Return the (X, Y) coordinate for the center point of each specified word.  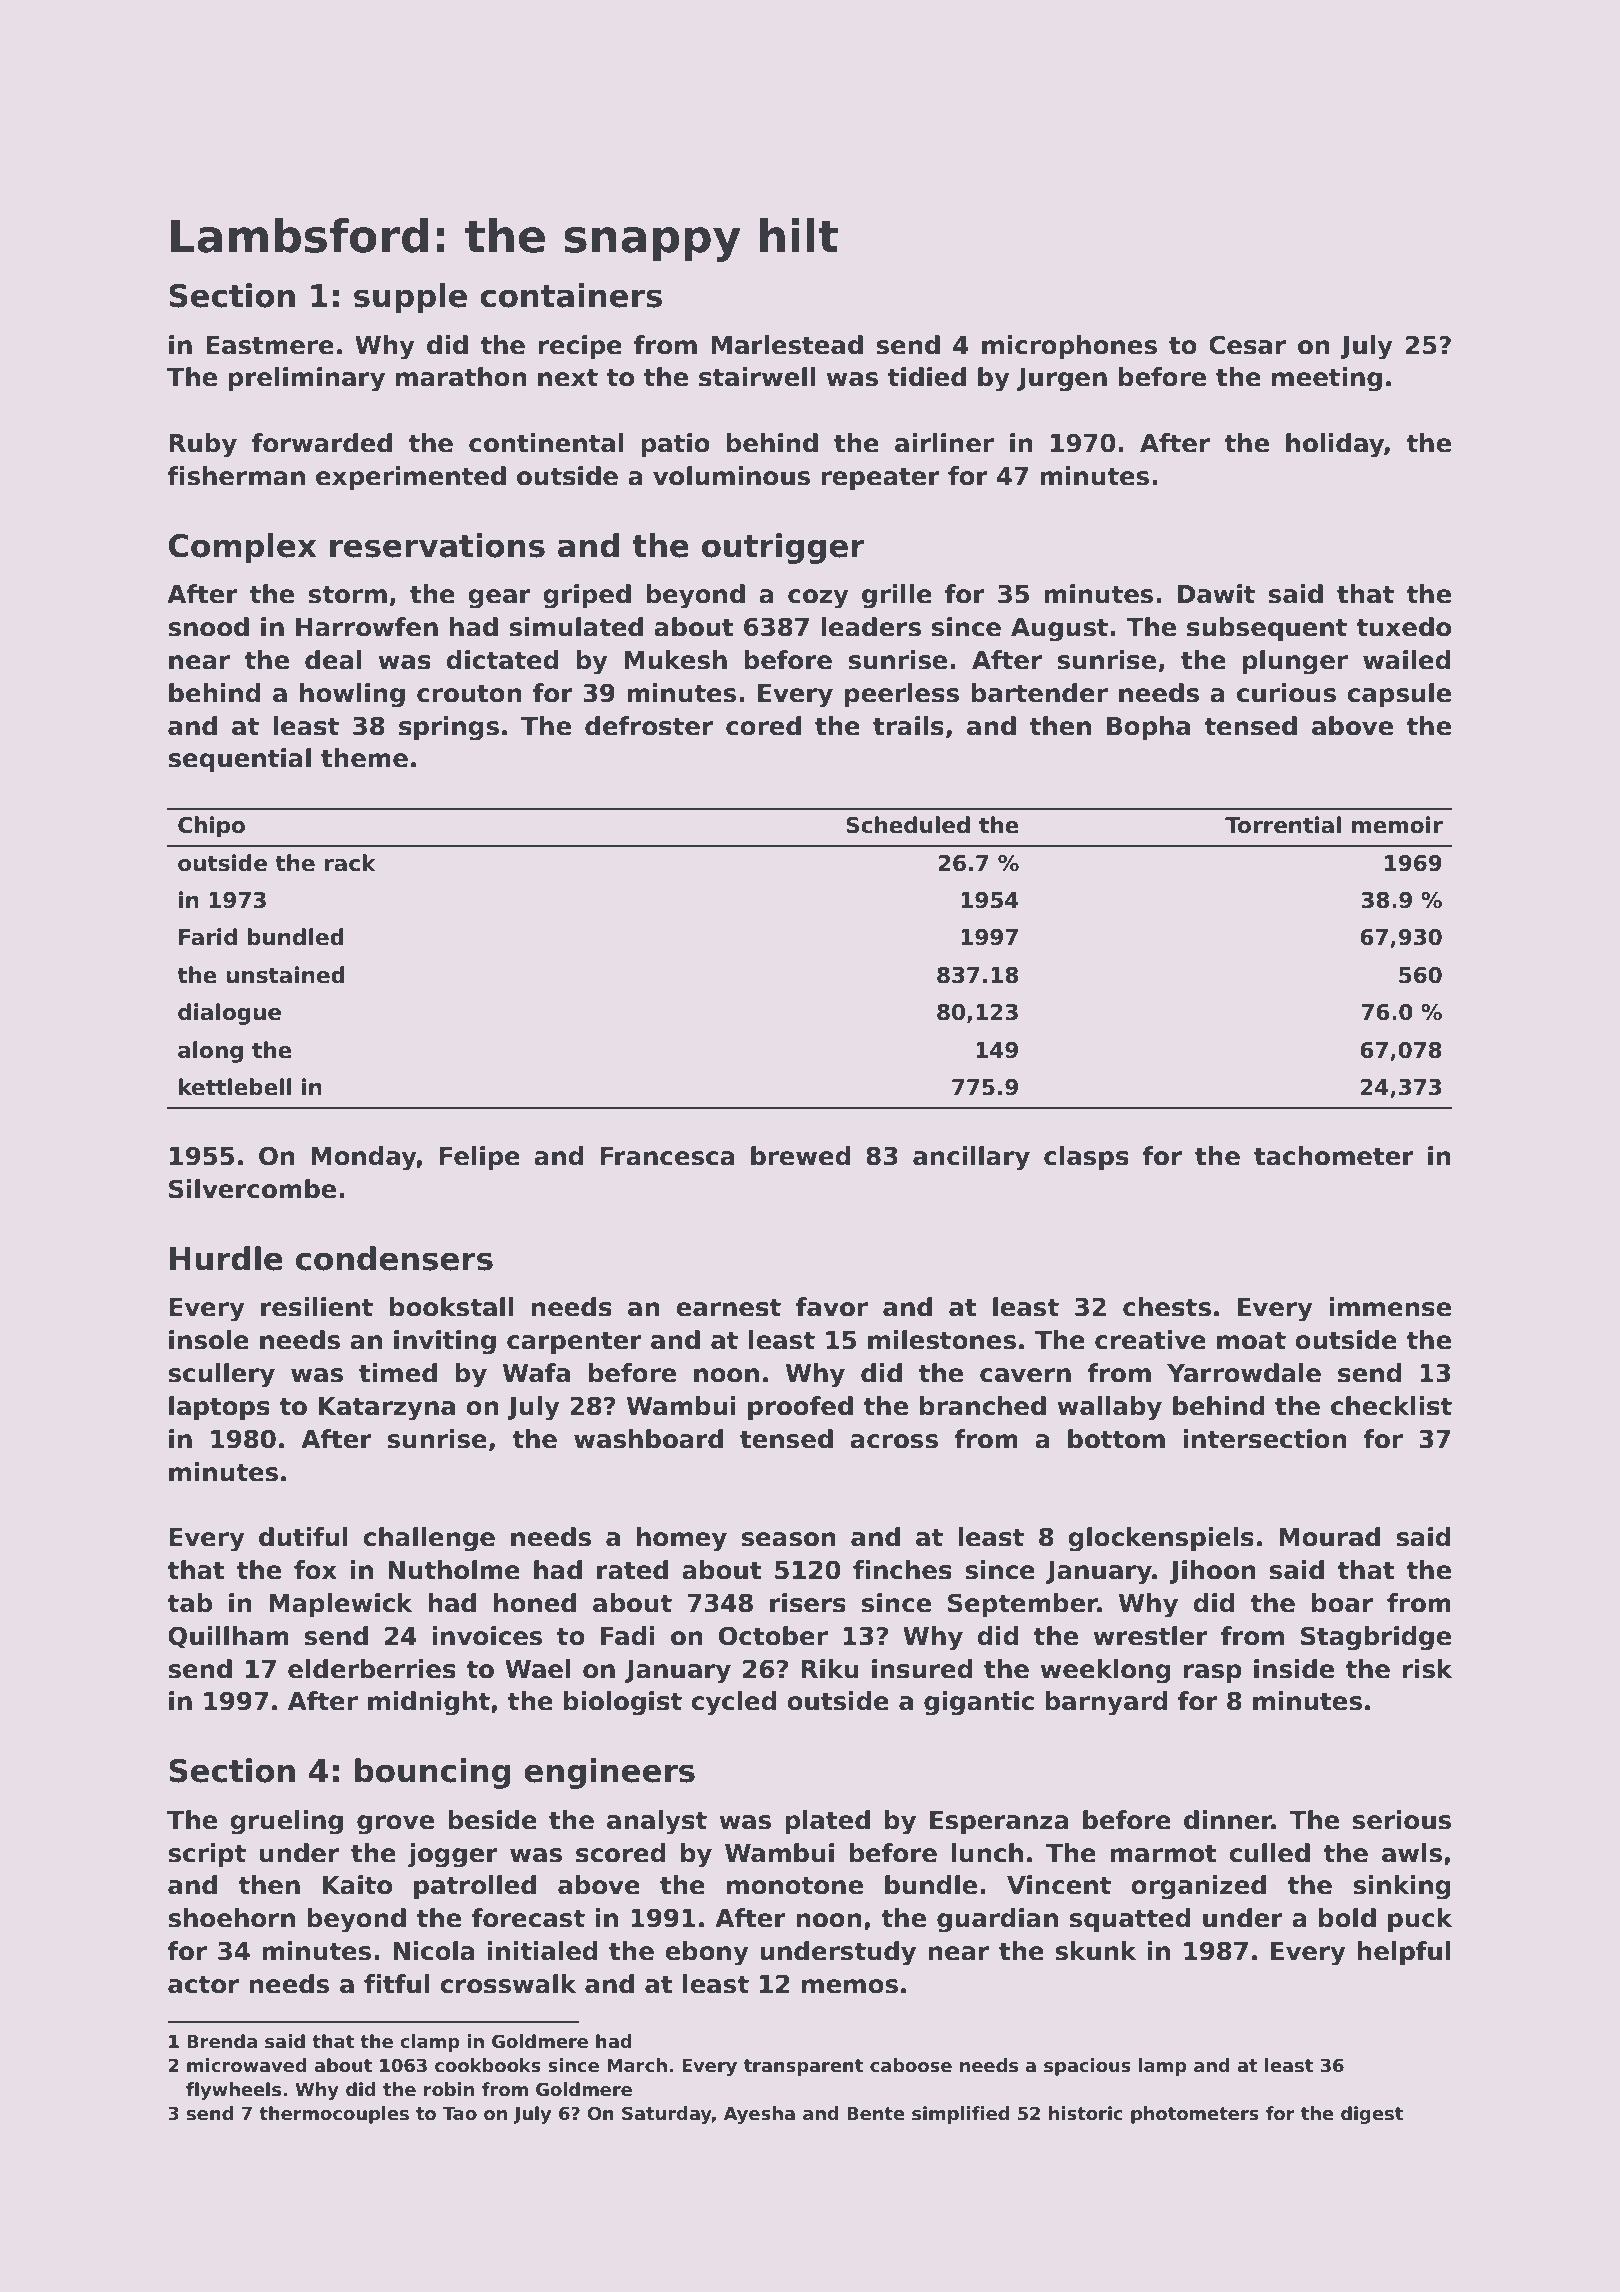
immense (1390, 1307)
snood (208, 627)
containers (571, 295)
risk (1428, 1669)
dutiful (303, 1537)
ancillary (971, 1158)
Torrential (1283, 825)
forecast (528, 1918)
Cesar (1247, 345)
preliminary (306, 379)
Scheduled (908, 825)
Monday (364, 1158)
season (789, 1539)
